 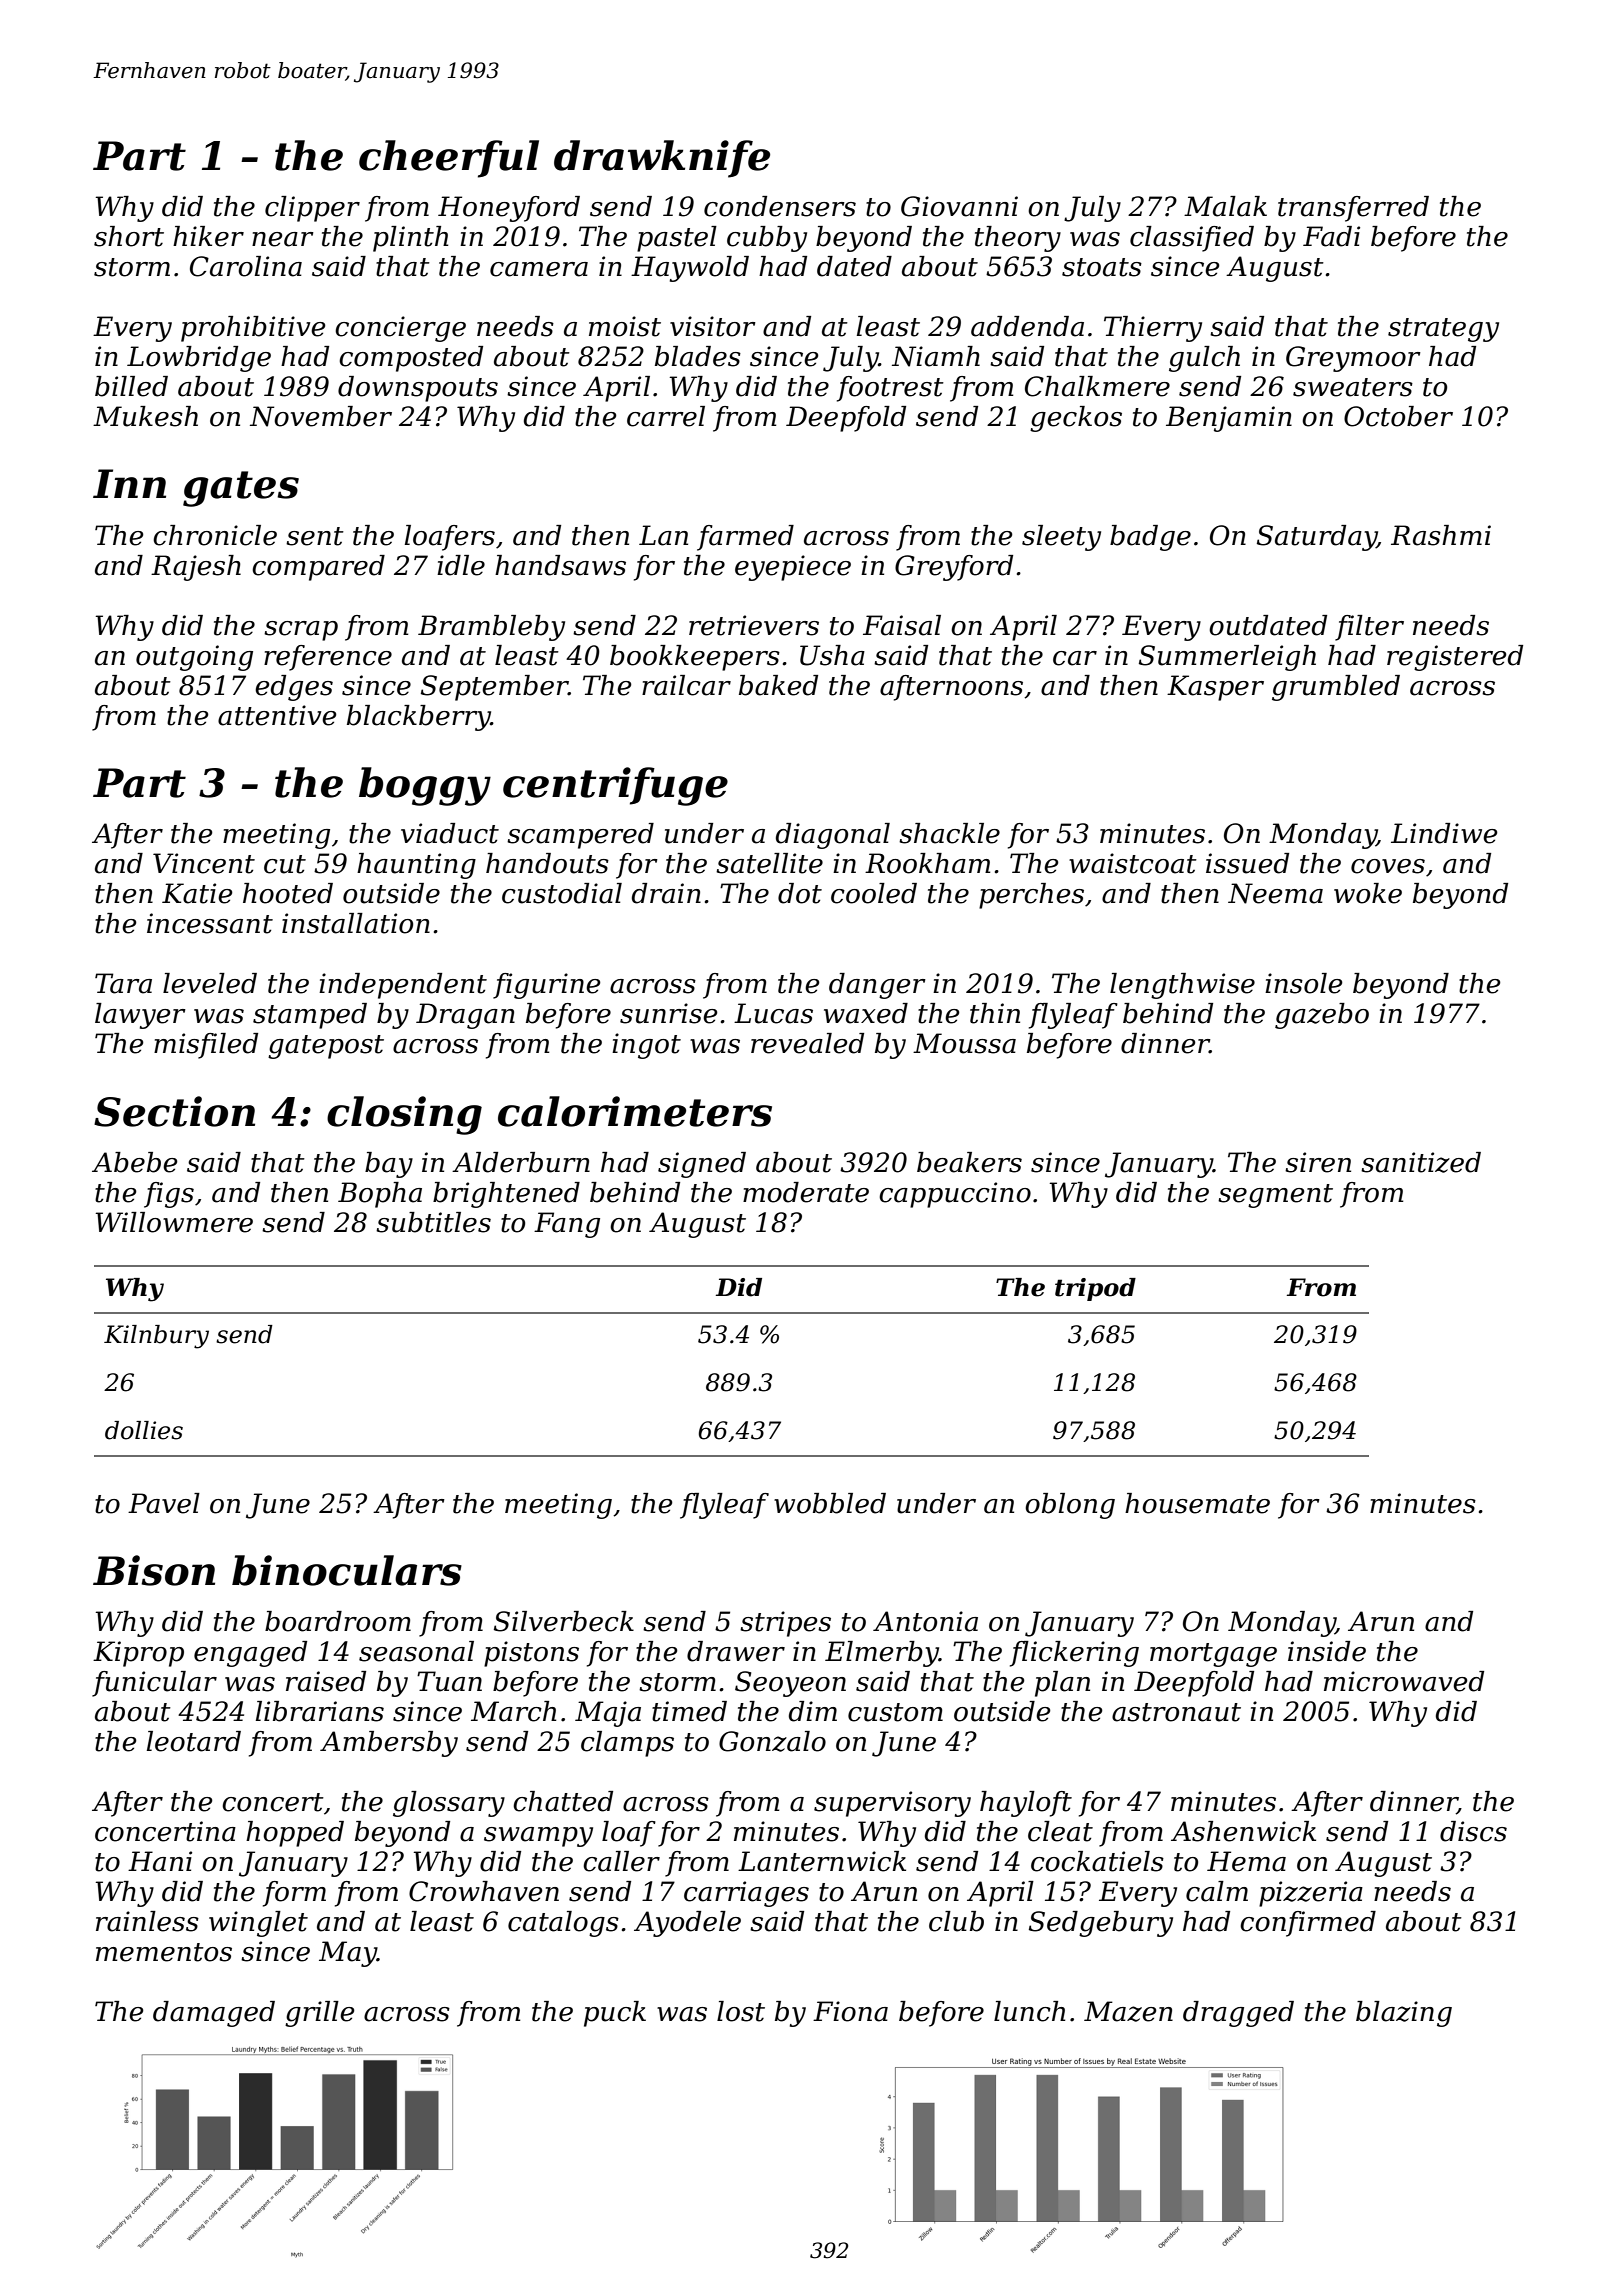 What do you see at coordinates (833, 836) in the screenshot?
I see `diagonal` at bounding box center [833, 836].
